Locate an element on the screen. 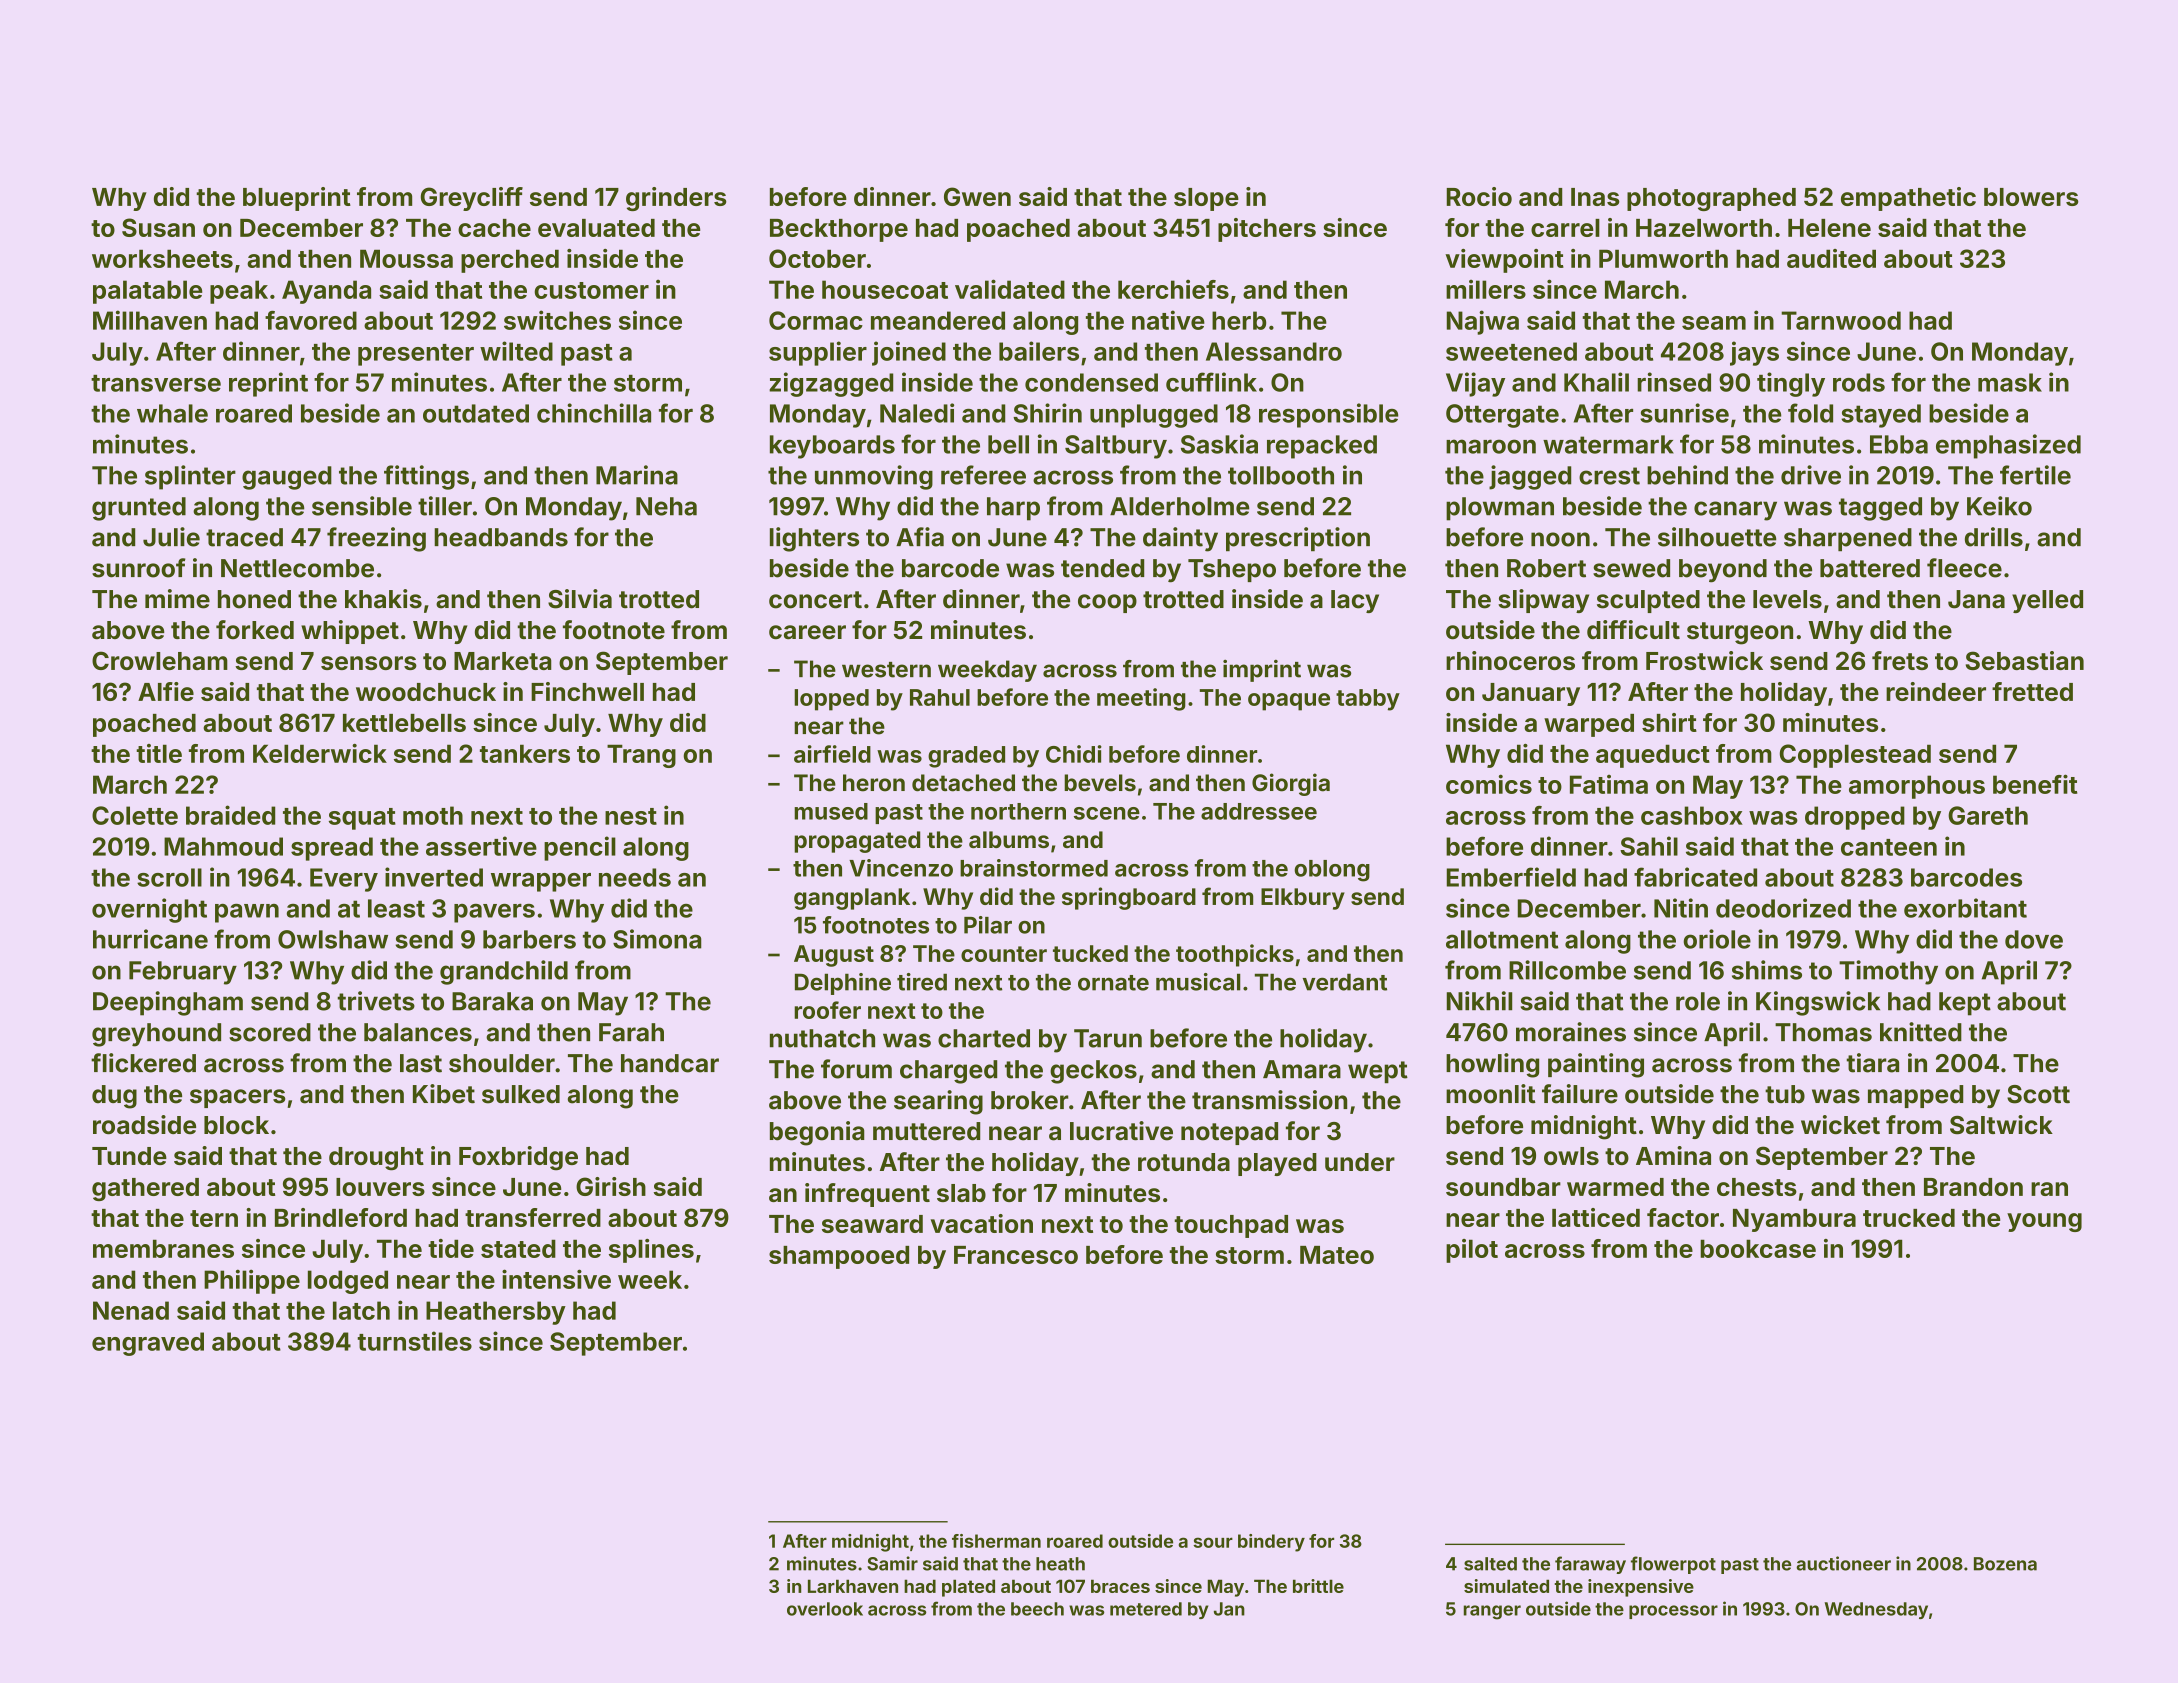 The height and width of the screenshot is (1683, 2178). geckos is located at coordinates (1093, 1072).
